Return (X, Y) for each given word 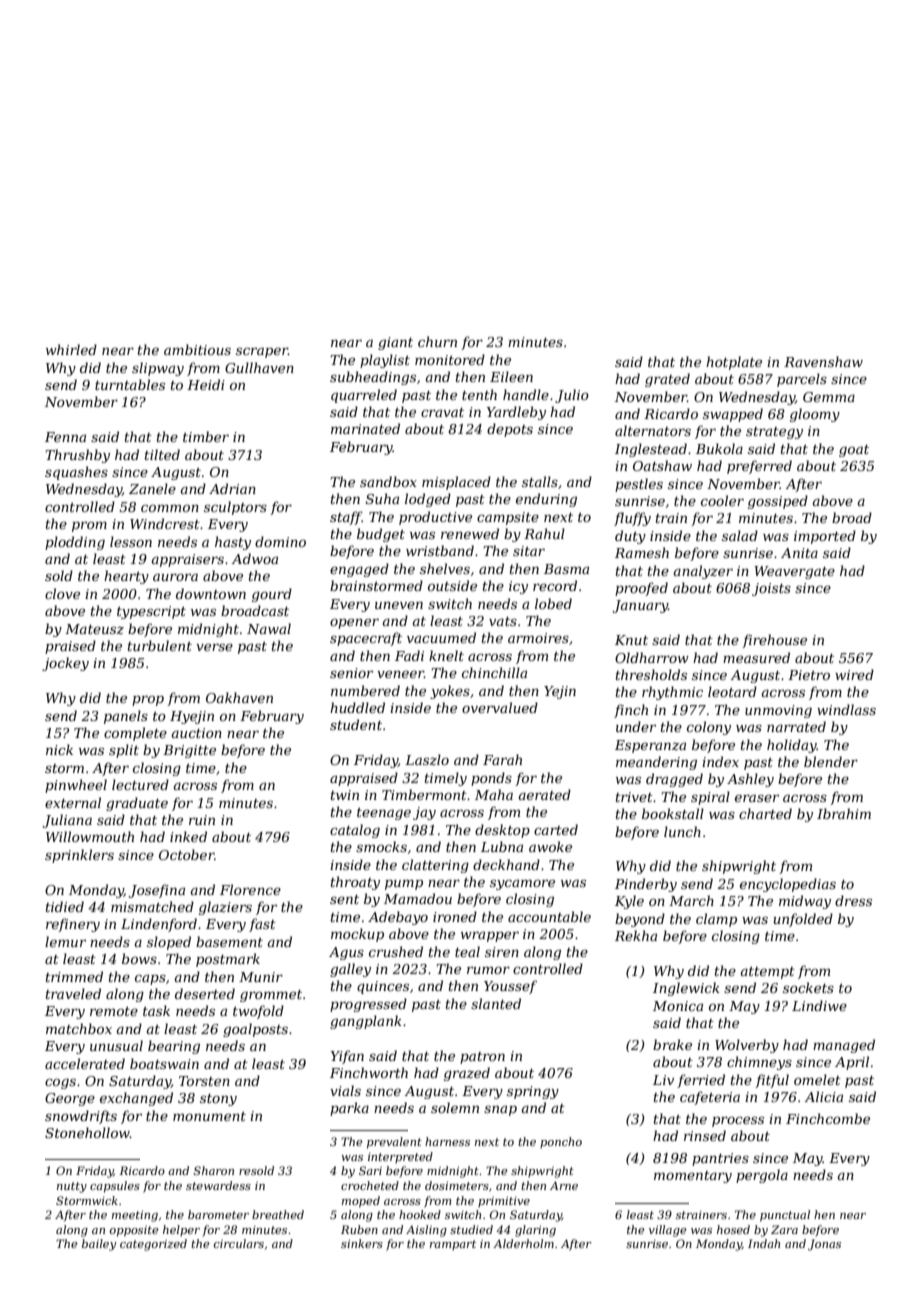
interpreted (400, 1157)
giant (395, 343)
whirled (71, 349)
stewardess (218, 1185)
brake (672, 1044)
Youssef (510, 987)
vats (503, 621)
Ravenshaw (823, 361)
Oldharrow (652, 657)
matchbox (79, 1028)
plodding (75, 543)
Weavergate (794, 572)
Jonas (824, 1245)
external (73, 802)
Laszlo (427, 760)
